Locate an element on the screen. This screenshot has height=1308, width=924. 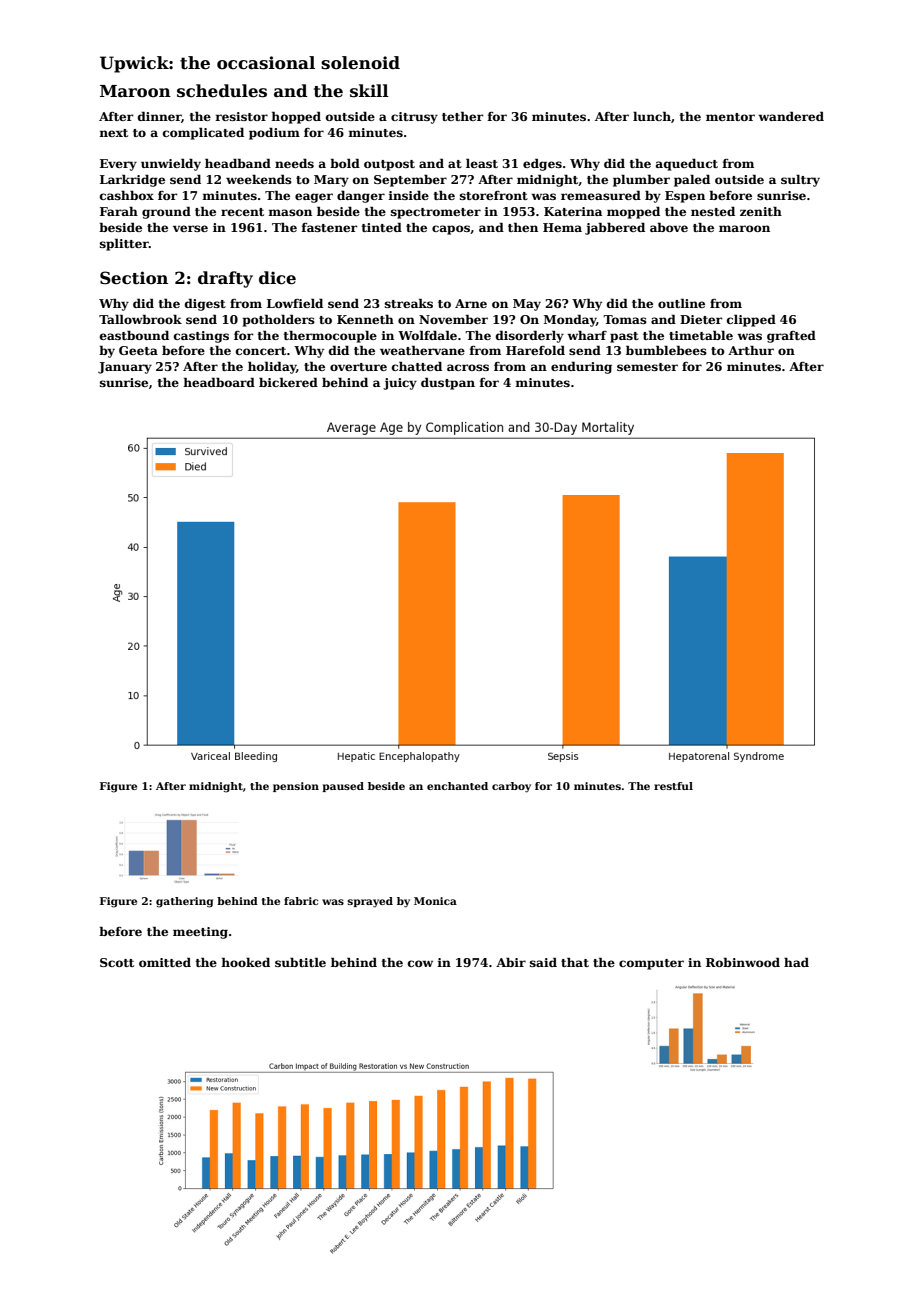
dinner is located at coordinates (160, 117).
